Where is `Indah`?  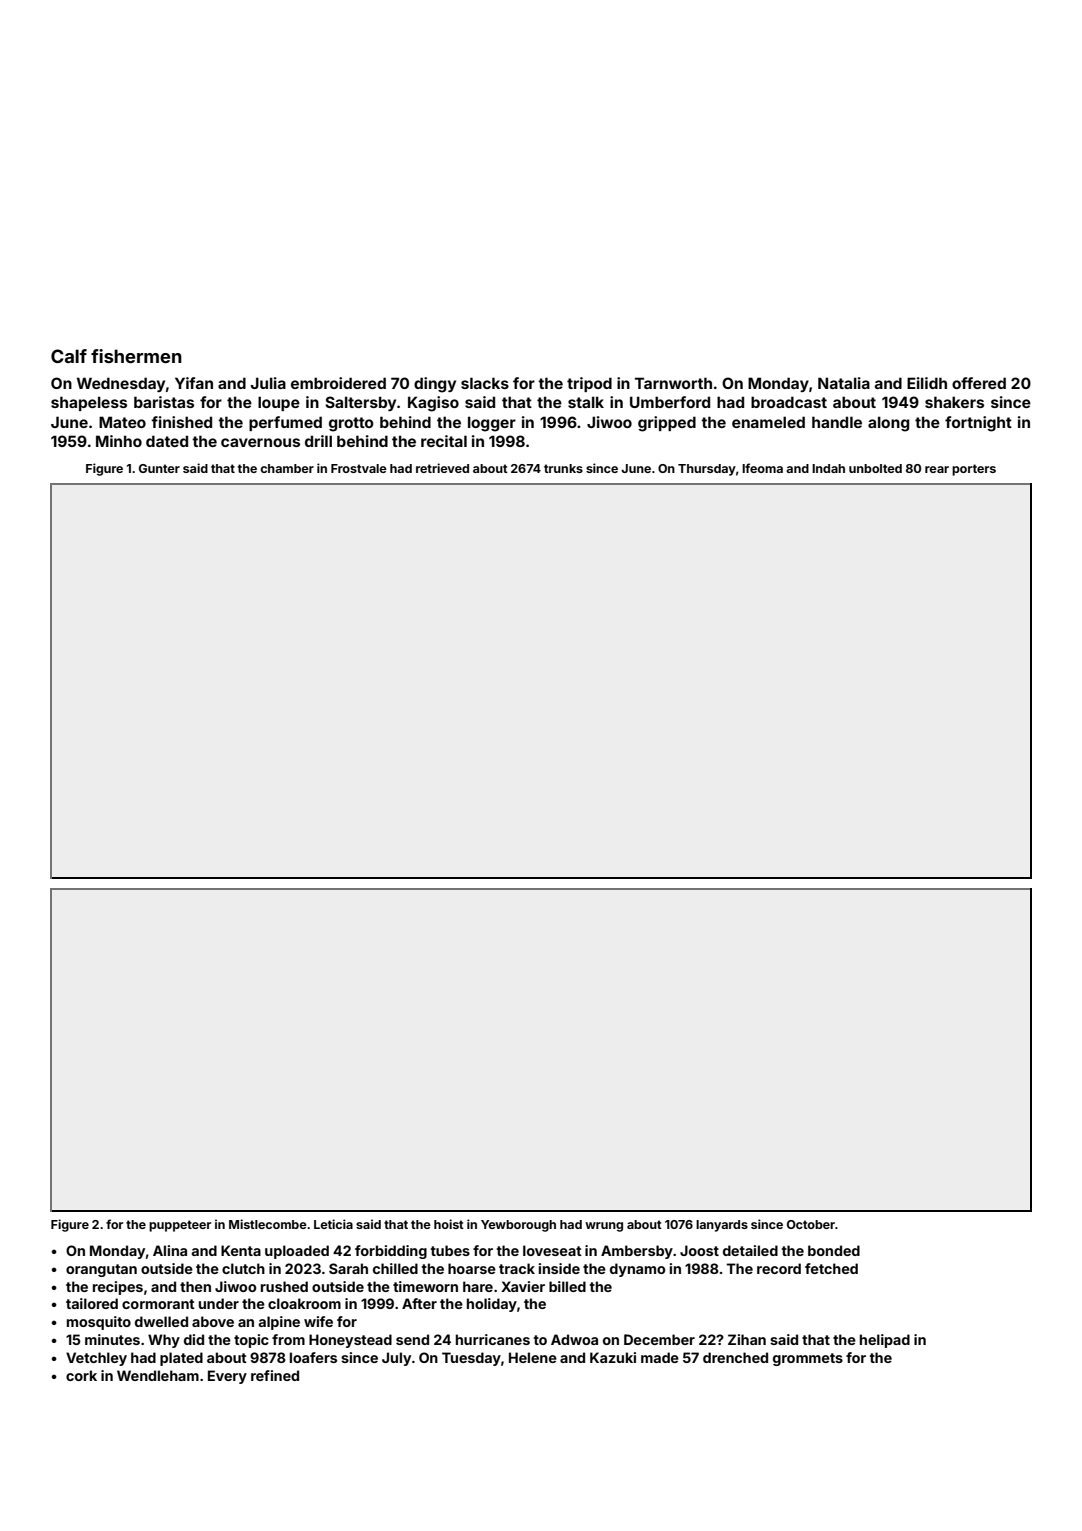
Indah is located at coordinates (828, 468).
